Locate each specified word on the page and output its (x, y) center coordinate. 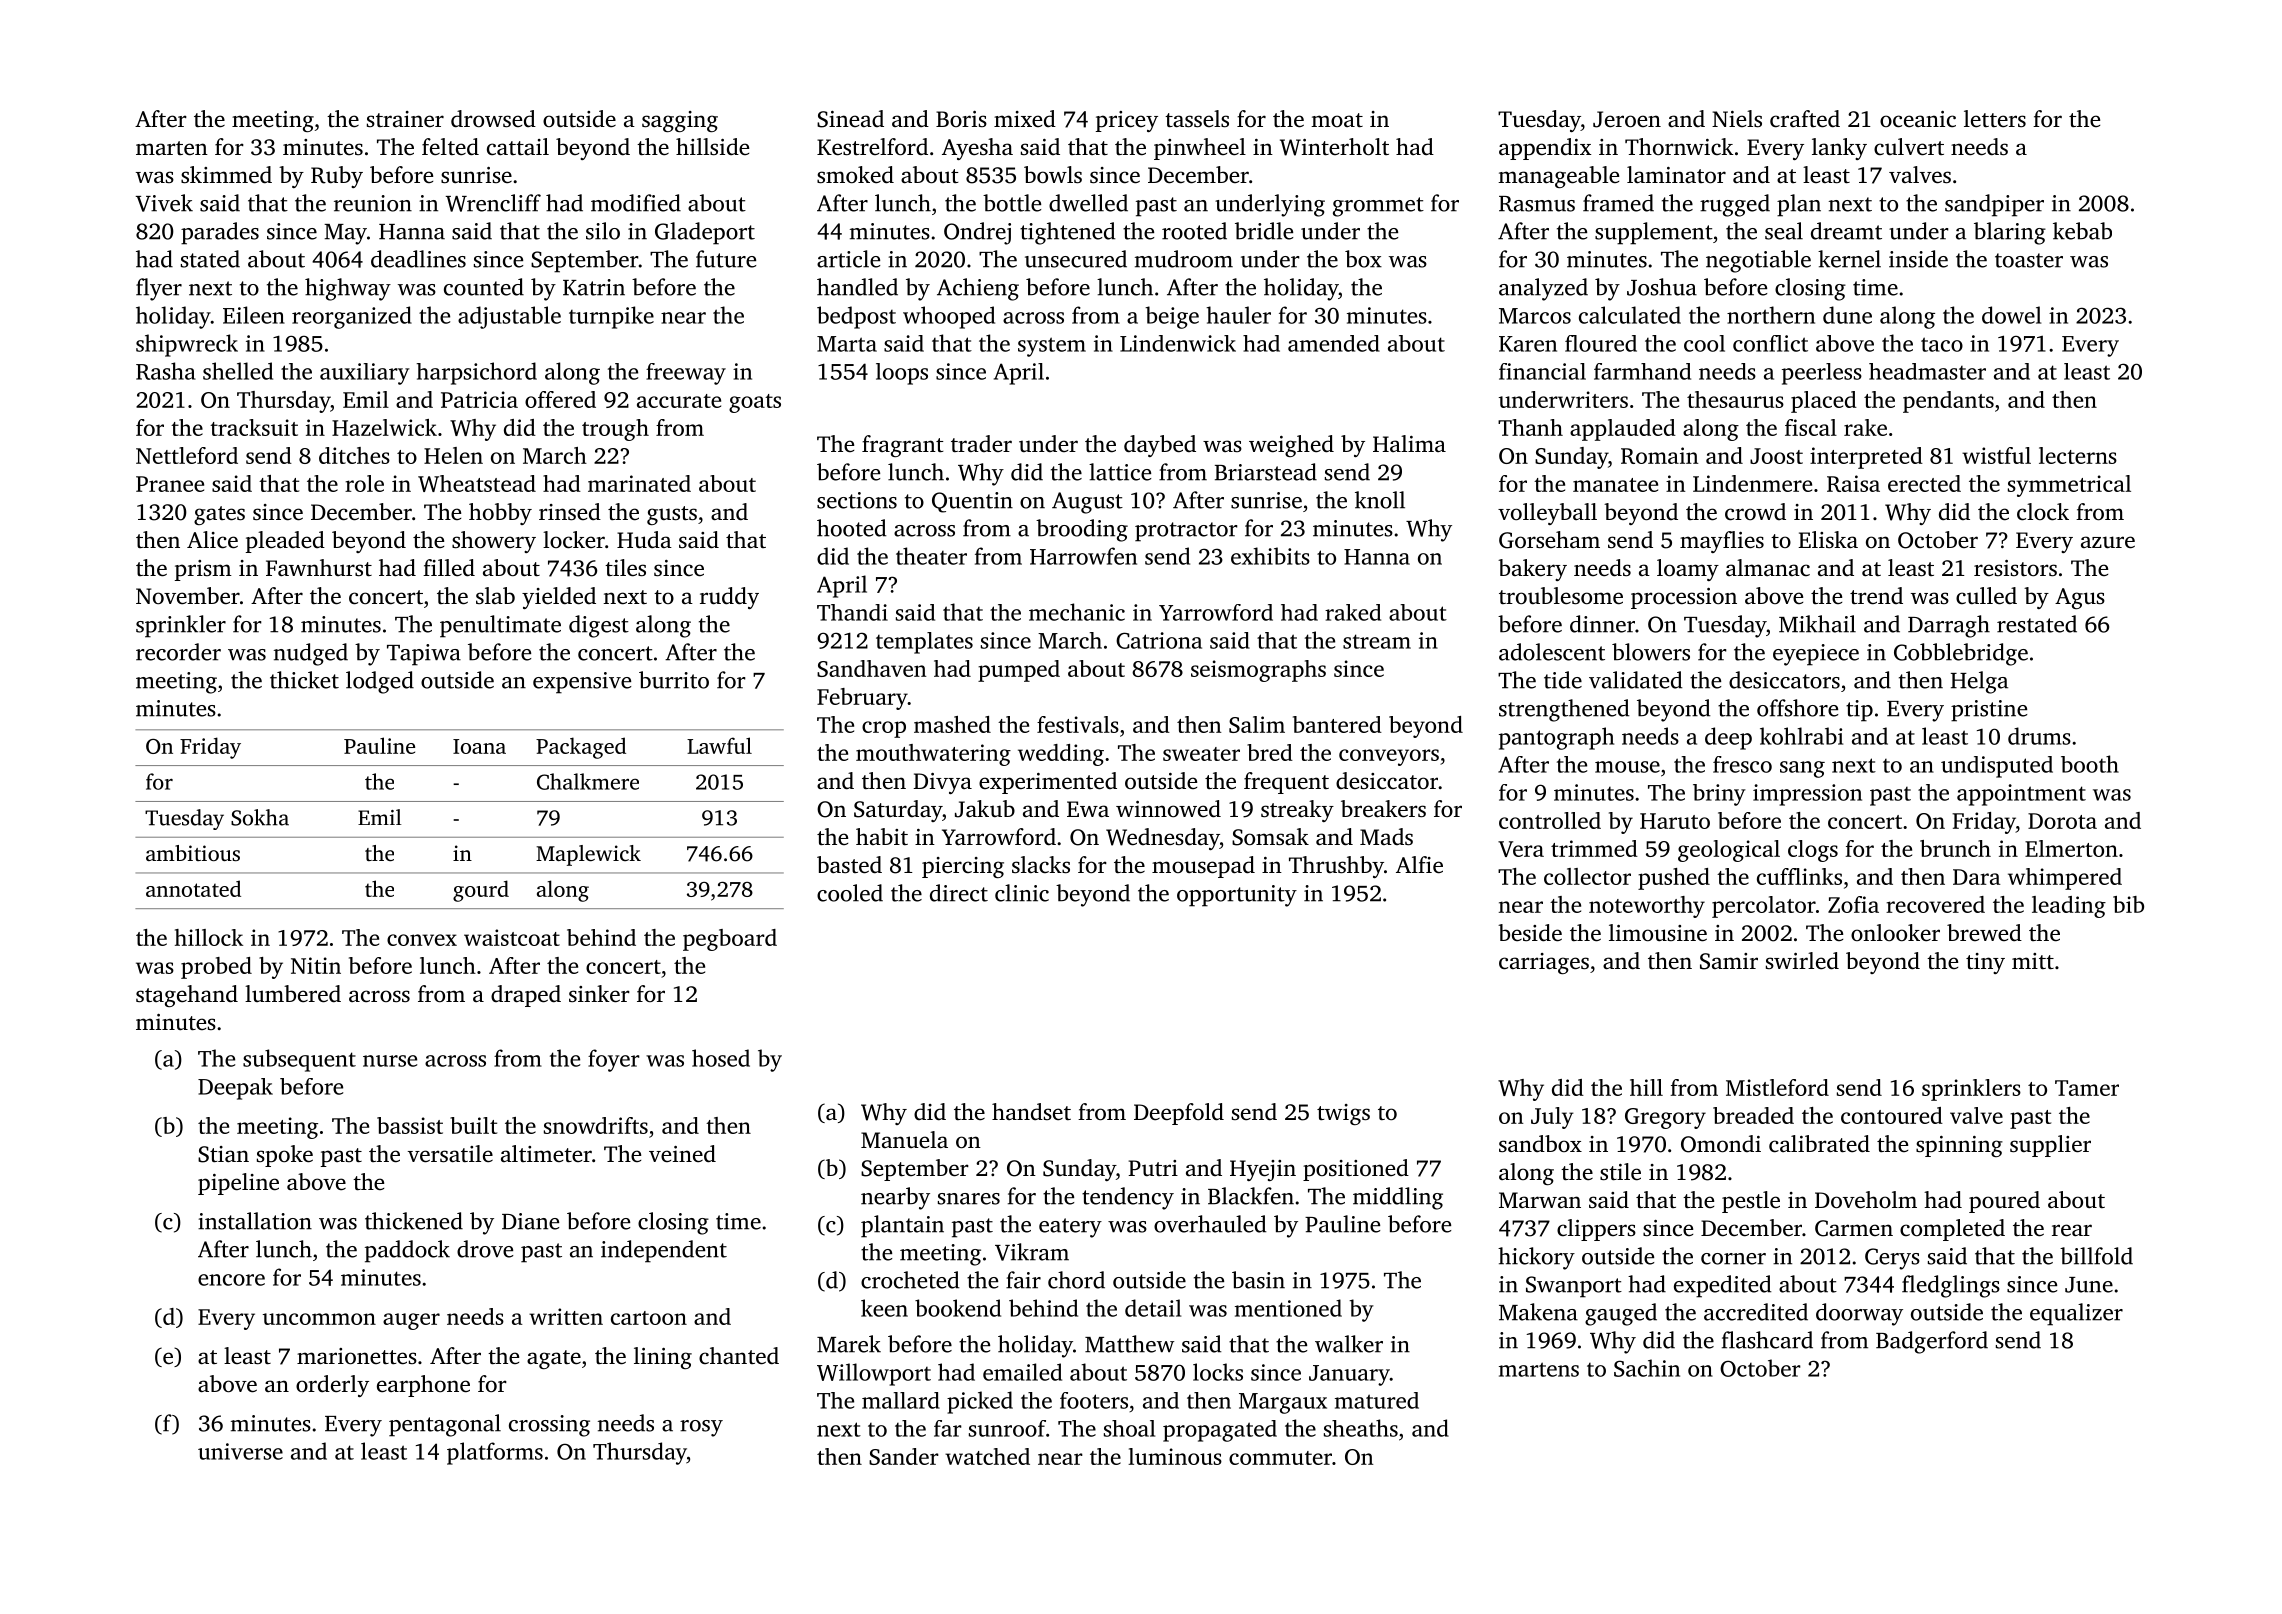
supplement (1654, 233)
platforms (495, 1453)
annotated (193, 888)
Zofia (1853, 904)
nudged (311, 654)
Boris (961, 119)
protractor (1186, 532)
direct (959, 893)
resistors (2015, 568)
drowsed (493, 119)
